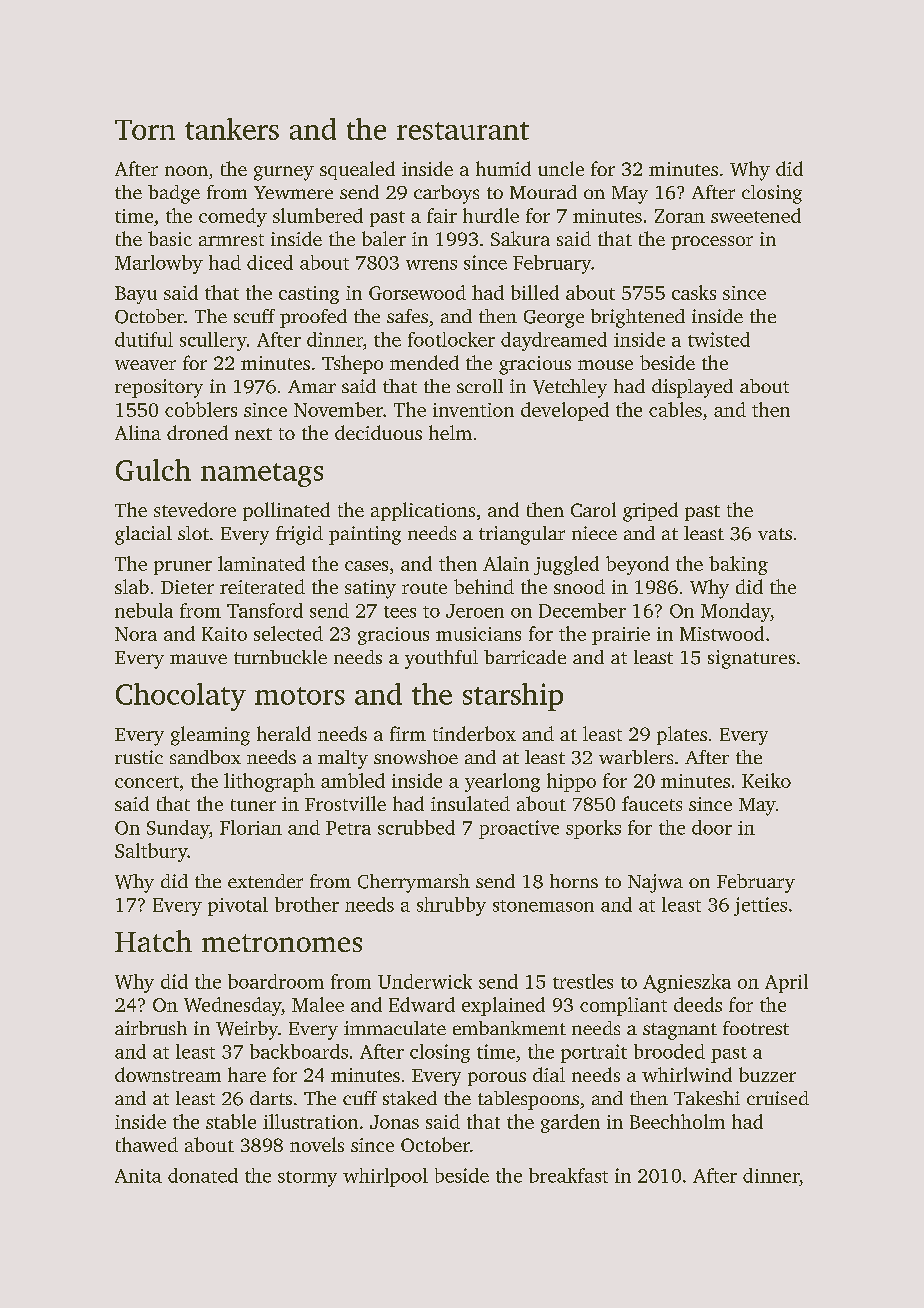 This screenshot has width=924, height=1308. Describe the element at coordinates (712, 827) in the screenshot. I see `door` at that location.
